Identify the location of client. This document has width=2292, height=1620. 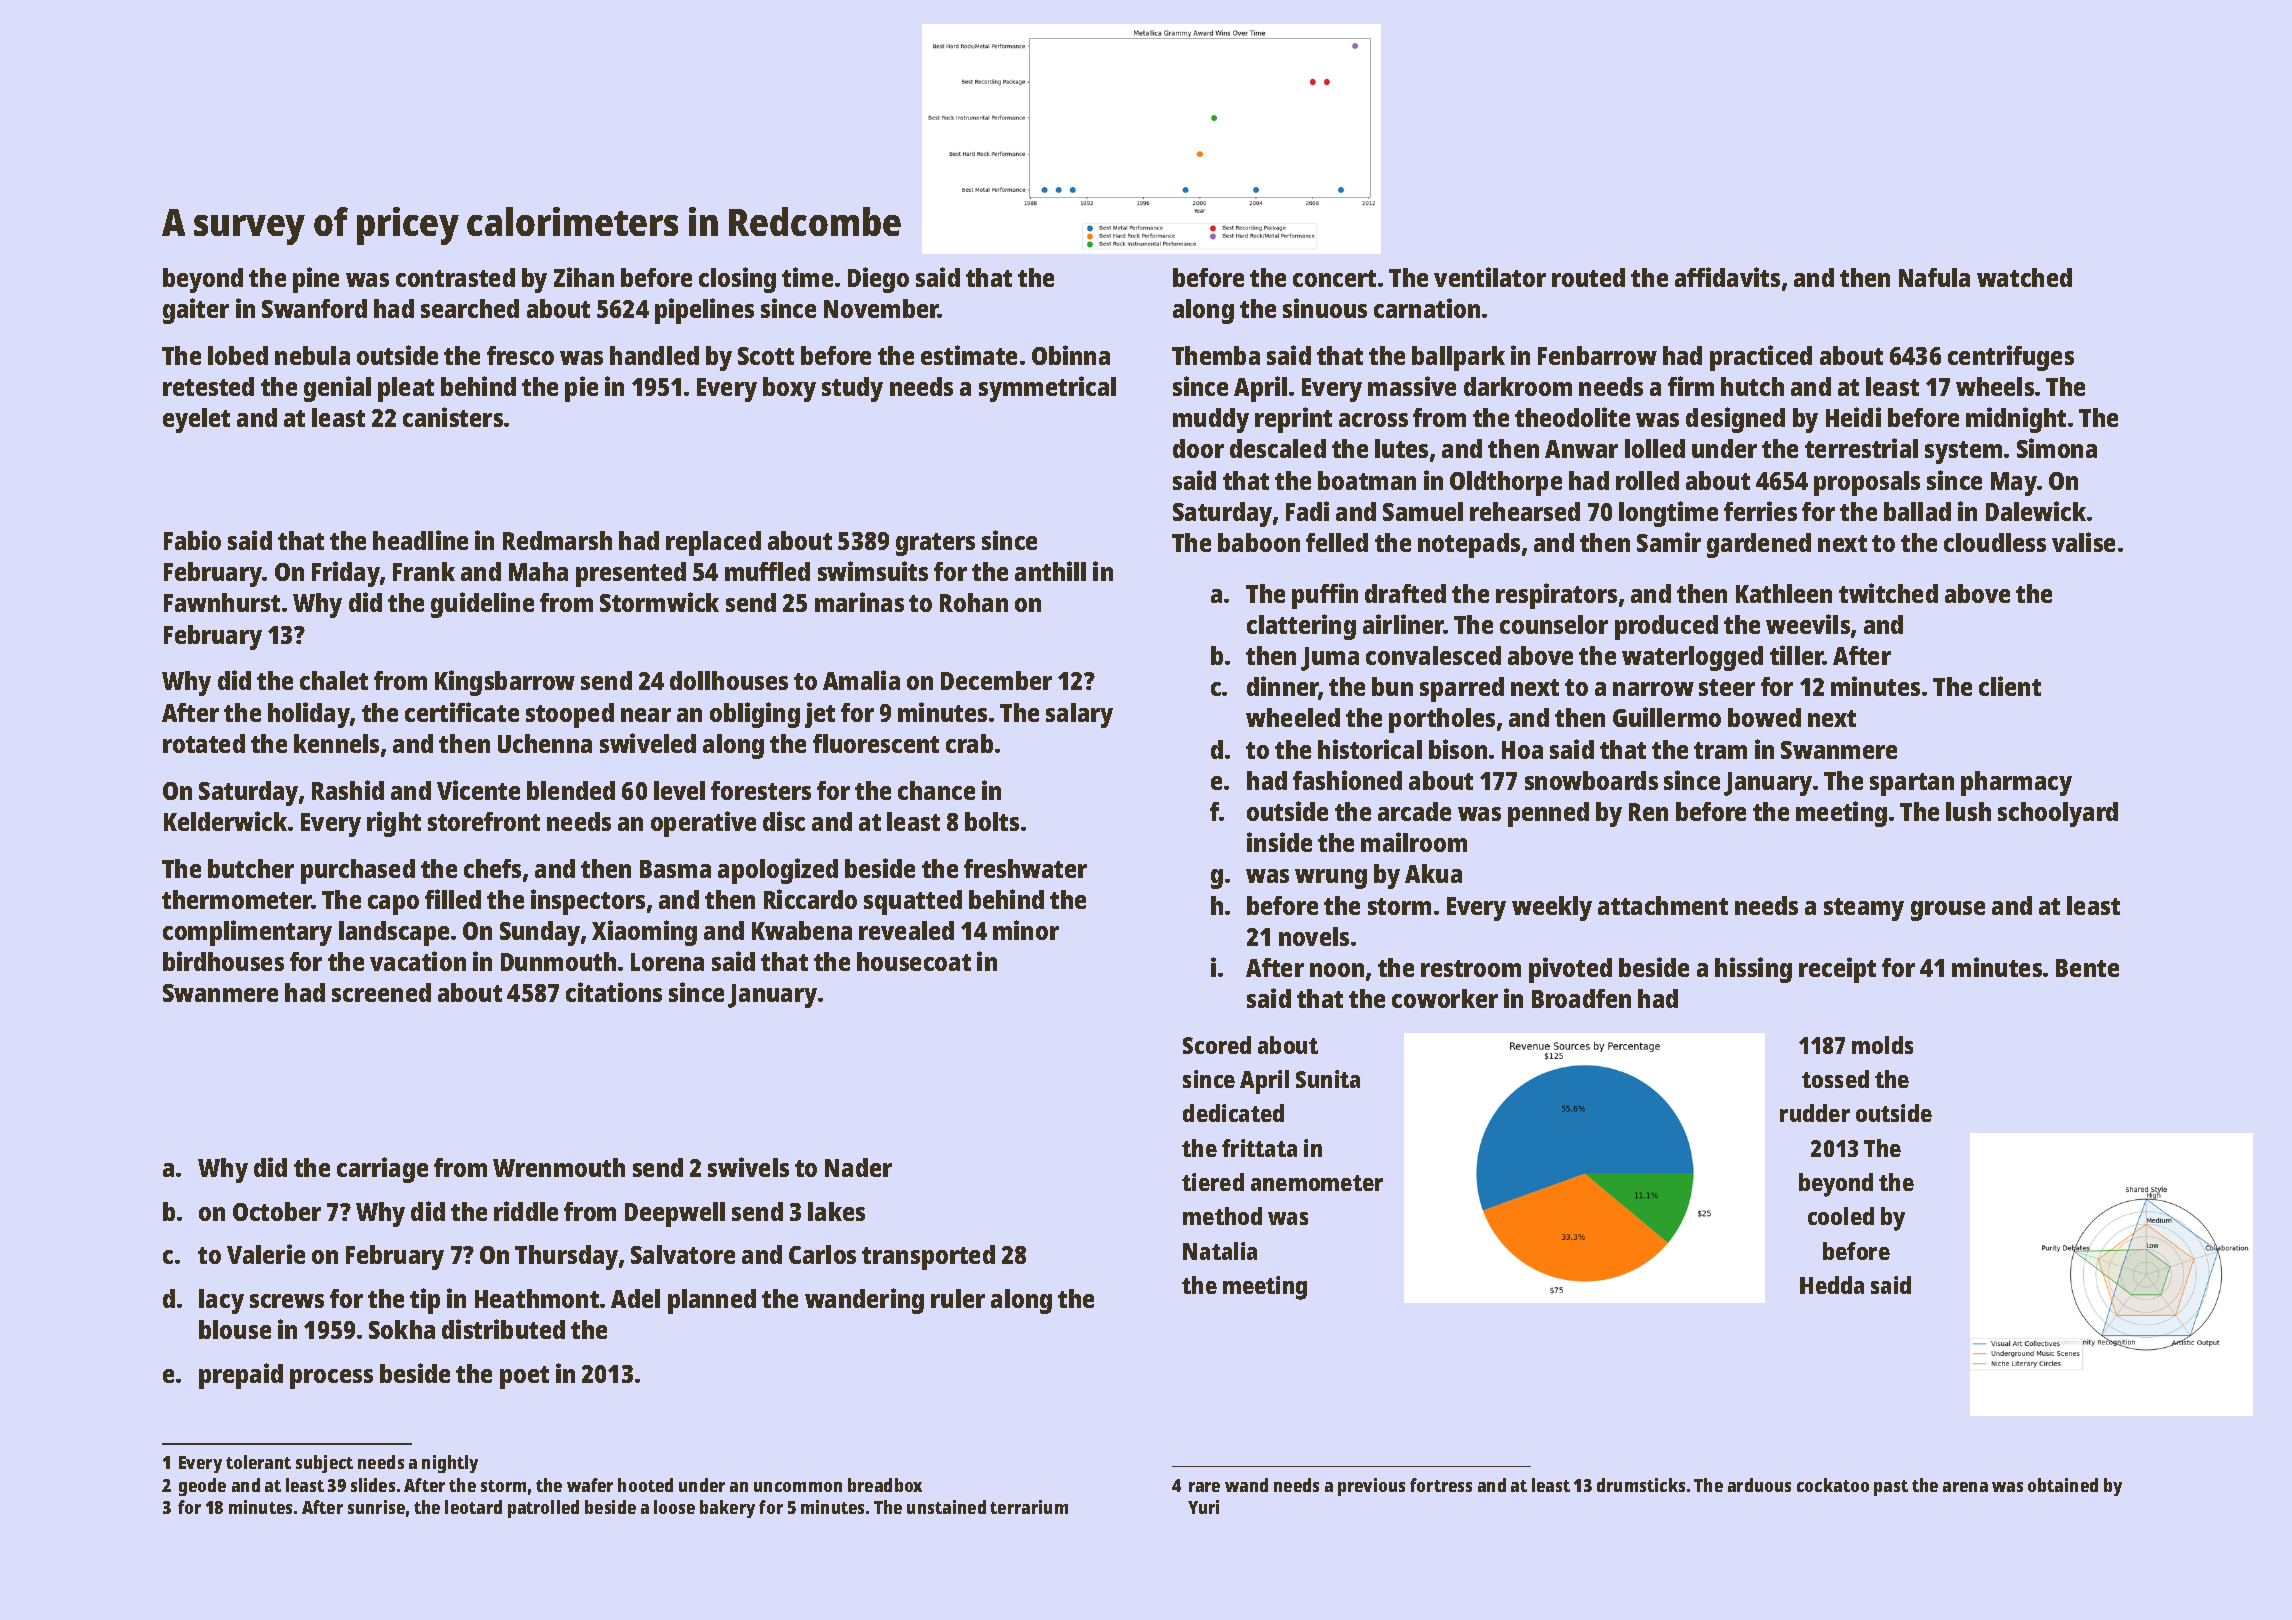
(2010, 686).
